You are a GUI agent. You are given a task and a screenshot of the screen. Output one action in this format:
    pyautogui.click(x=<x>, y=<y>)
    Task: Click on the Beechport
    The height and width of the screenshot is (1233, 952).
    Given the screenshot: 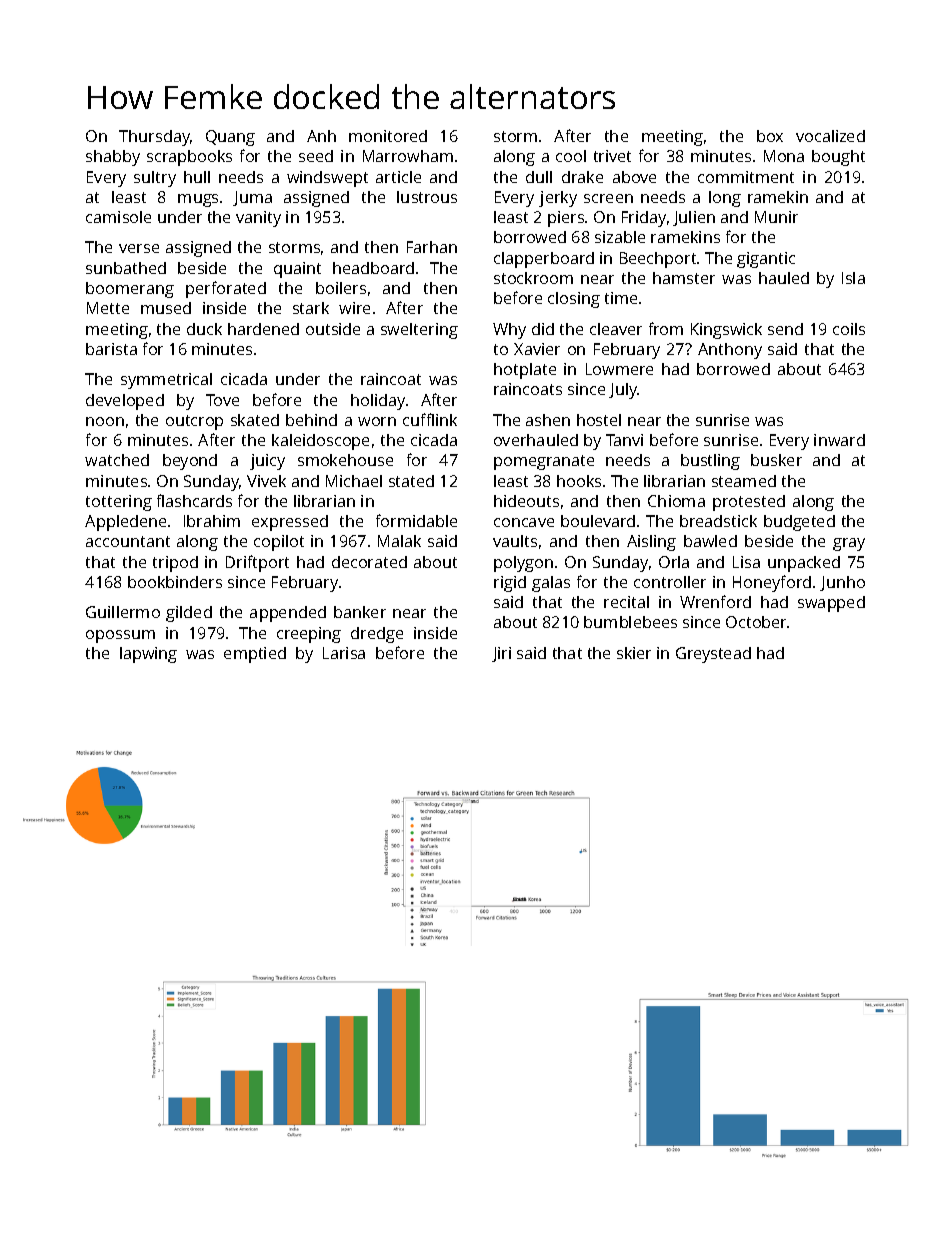 What is the action you would take?
    pyautogui.click(x=658, y=260)
